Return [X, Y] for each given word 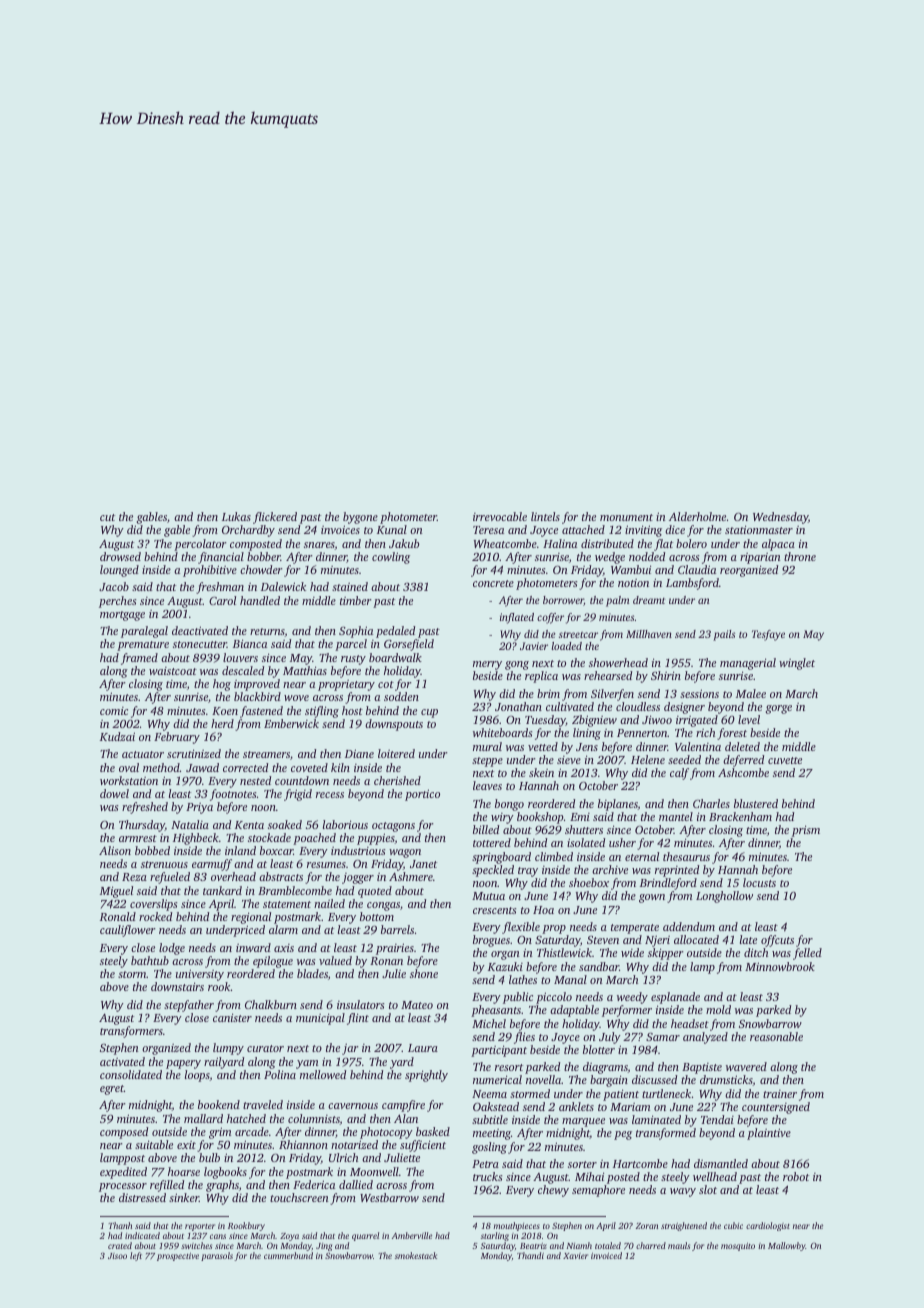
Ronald [118, 916]
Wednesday [780, 518]
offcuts [777, 941]
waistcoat [173, 671]
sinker [184, 1197]
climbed [554, 856]
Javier [534, 646]
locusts [759, 882]
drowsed [120, 556]
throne [800, 556]
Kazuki [505, 966]
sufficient [423, 1146]
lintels [545, 516]
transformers [131, 1032]
